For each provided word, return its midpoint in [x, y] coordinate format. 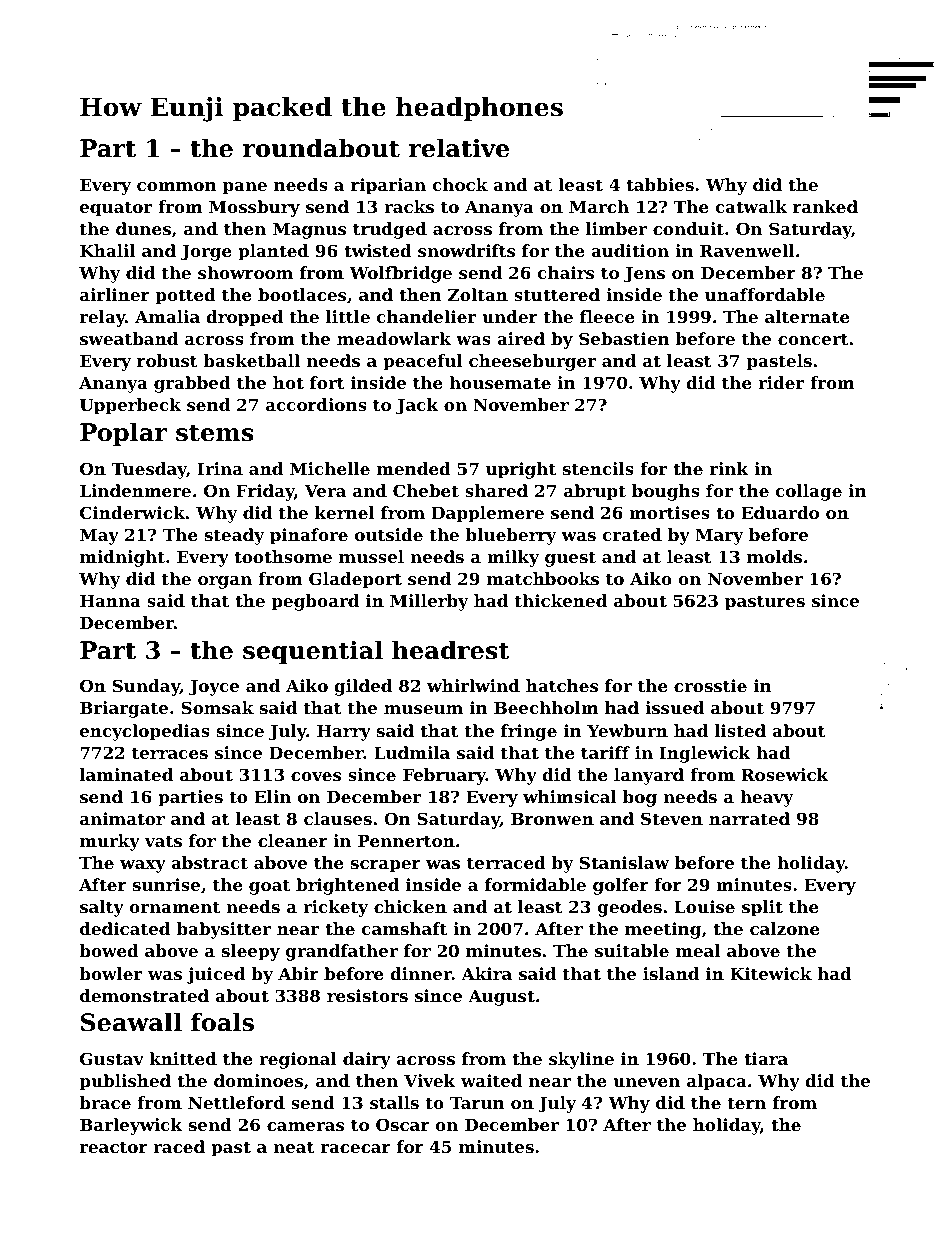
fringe [529, 732]
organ [225, 582]
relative [459, 148]
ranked [825, 206]
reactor [114, 1147]
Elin [272, 796]
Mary [719, 537]
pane [245, 188]
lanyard [649, 776]
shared [496, 490]
